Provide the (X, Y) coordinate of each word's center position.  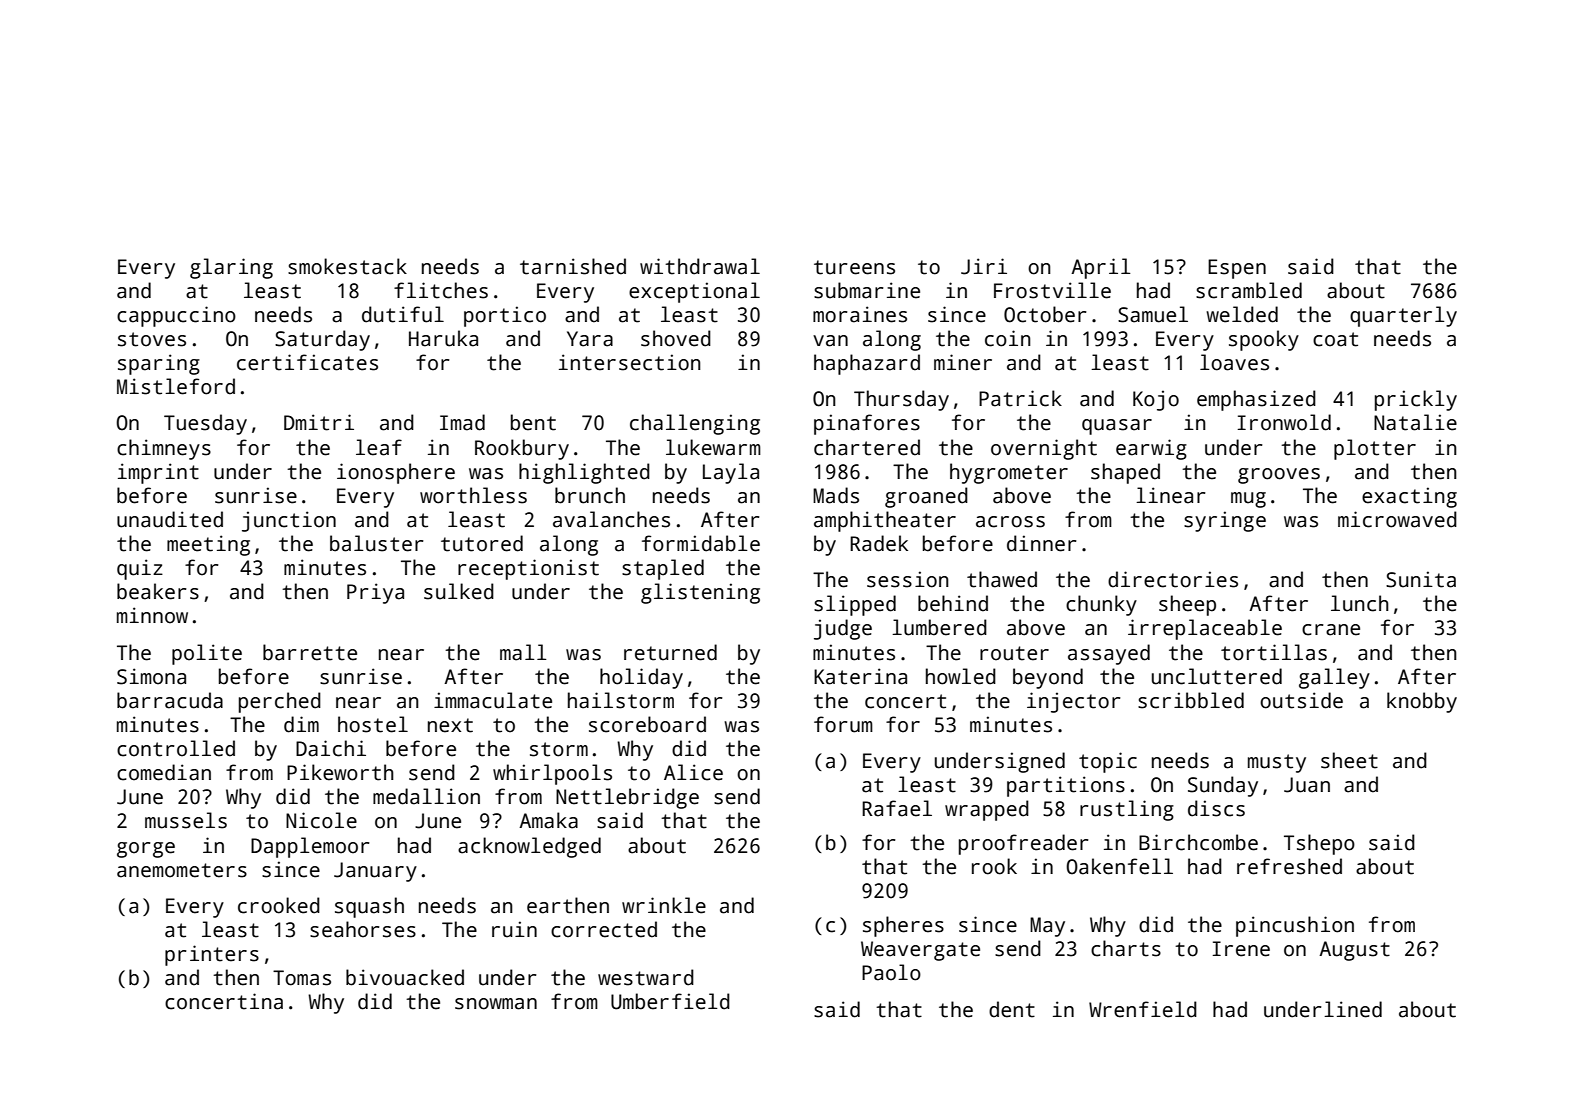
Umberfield (670, 1001)
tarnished (573, 266)
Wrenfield (1143, 1009)
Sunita (1421, 579)
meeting (208, 545)
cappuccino (176, 316)
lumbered (939, 627)
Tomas (302, 978)
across (1010, 522)
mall (523, 652)
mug (1248, 500)
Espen (1237, 269)
